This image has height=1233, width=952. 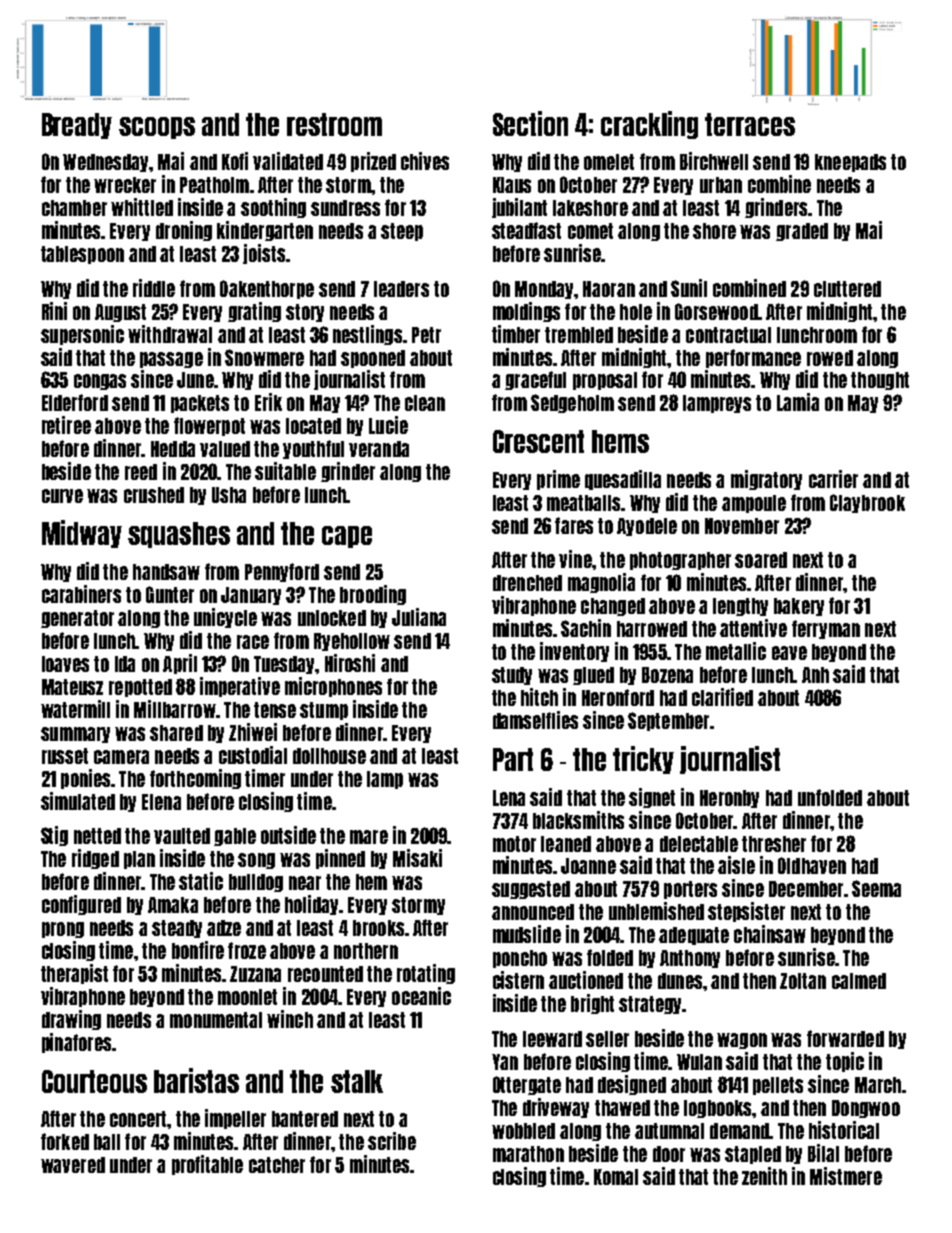 What do you see at coordinates (417, 858) in the image?
I see `Misaki` at bounding box center [417, 858].
